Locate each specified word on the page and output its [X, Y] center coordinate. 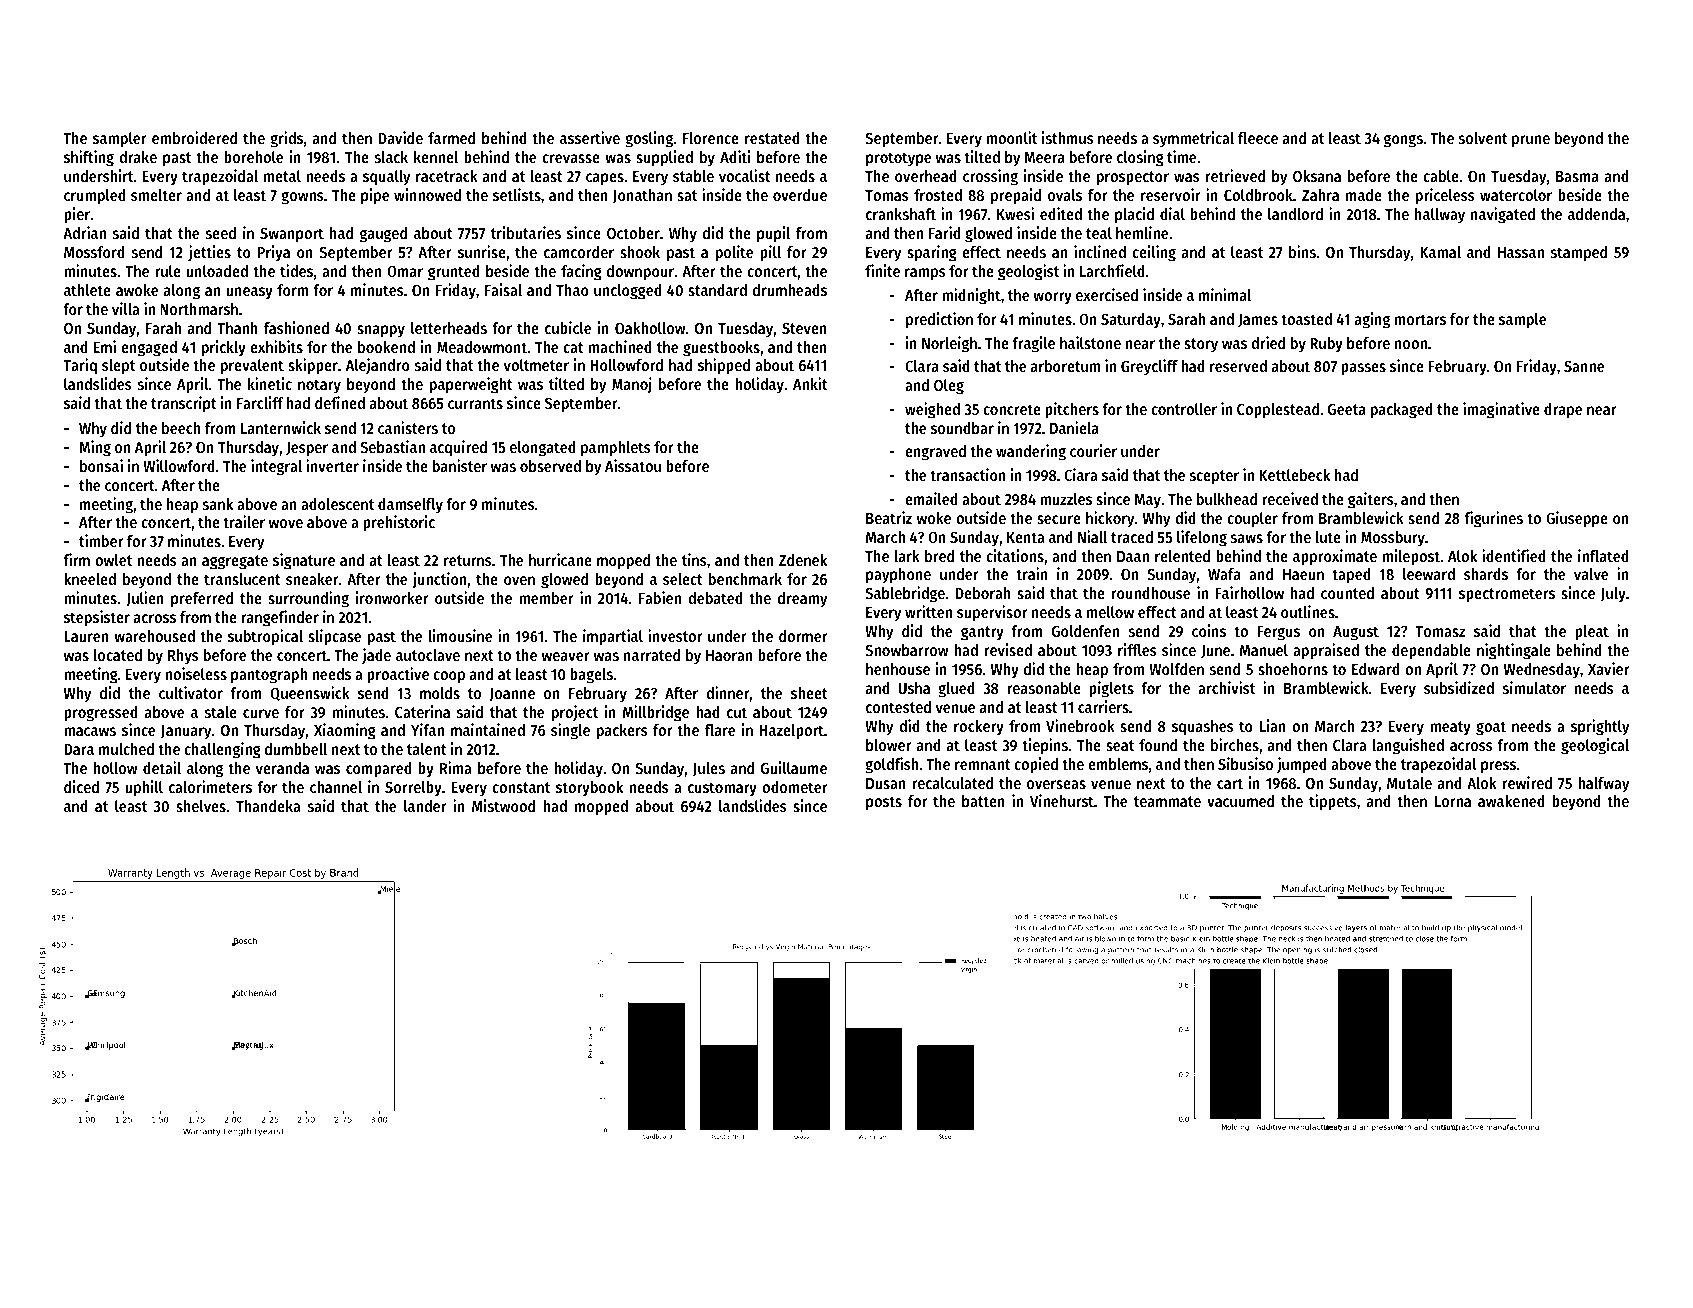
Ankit [810, 383]
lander [425, 806]
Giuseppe [1577, 519]
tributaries [526, 232]
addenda [1596, 214]
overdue [800, 195]
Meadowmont [482, 347]
